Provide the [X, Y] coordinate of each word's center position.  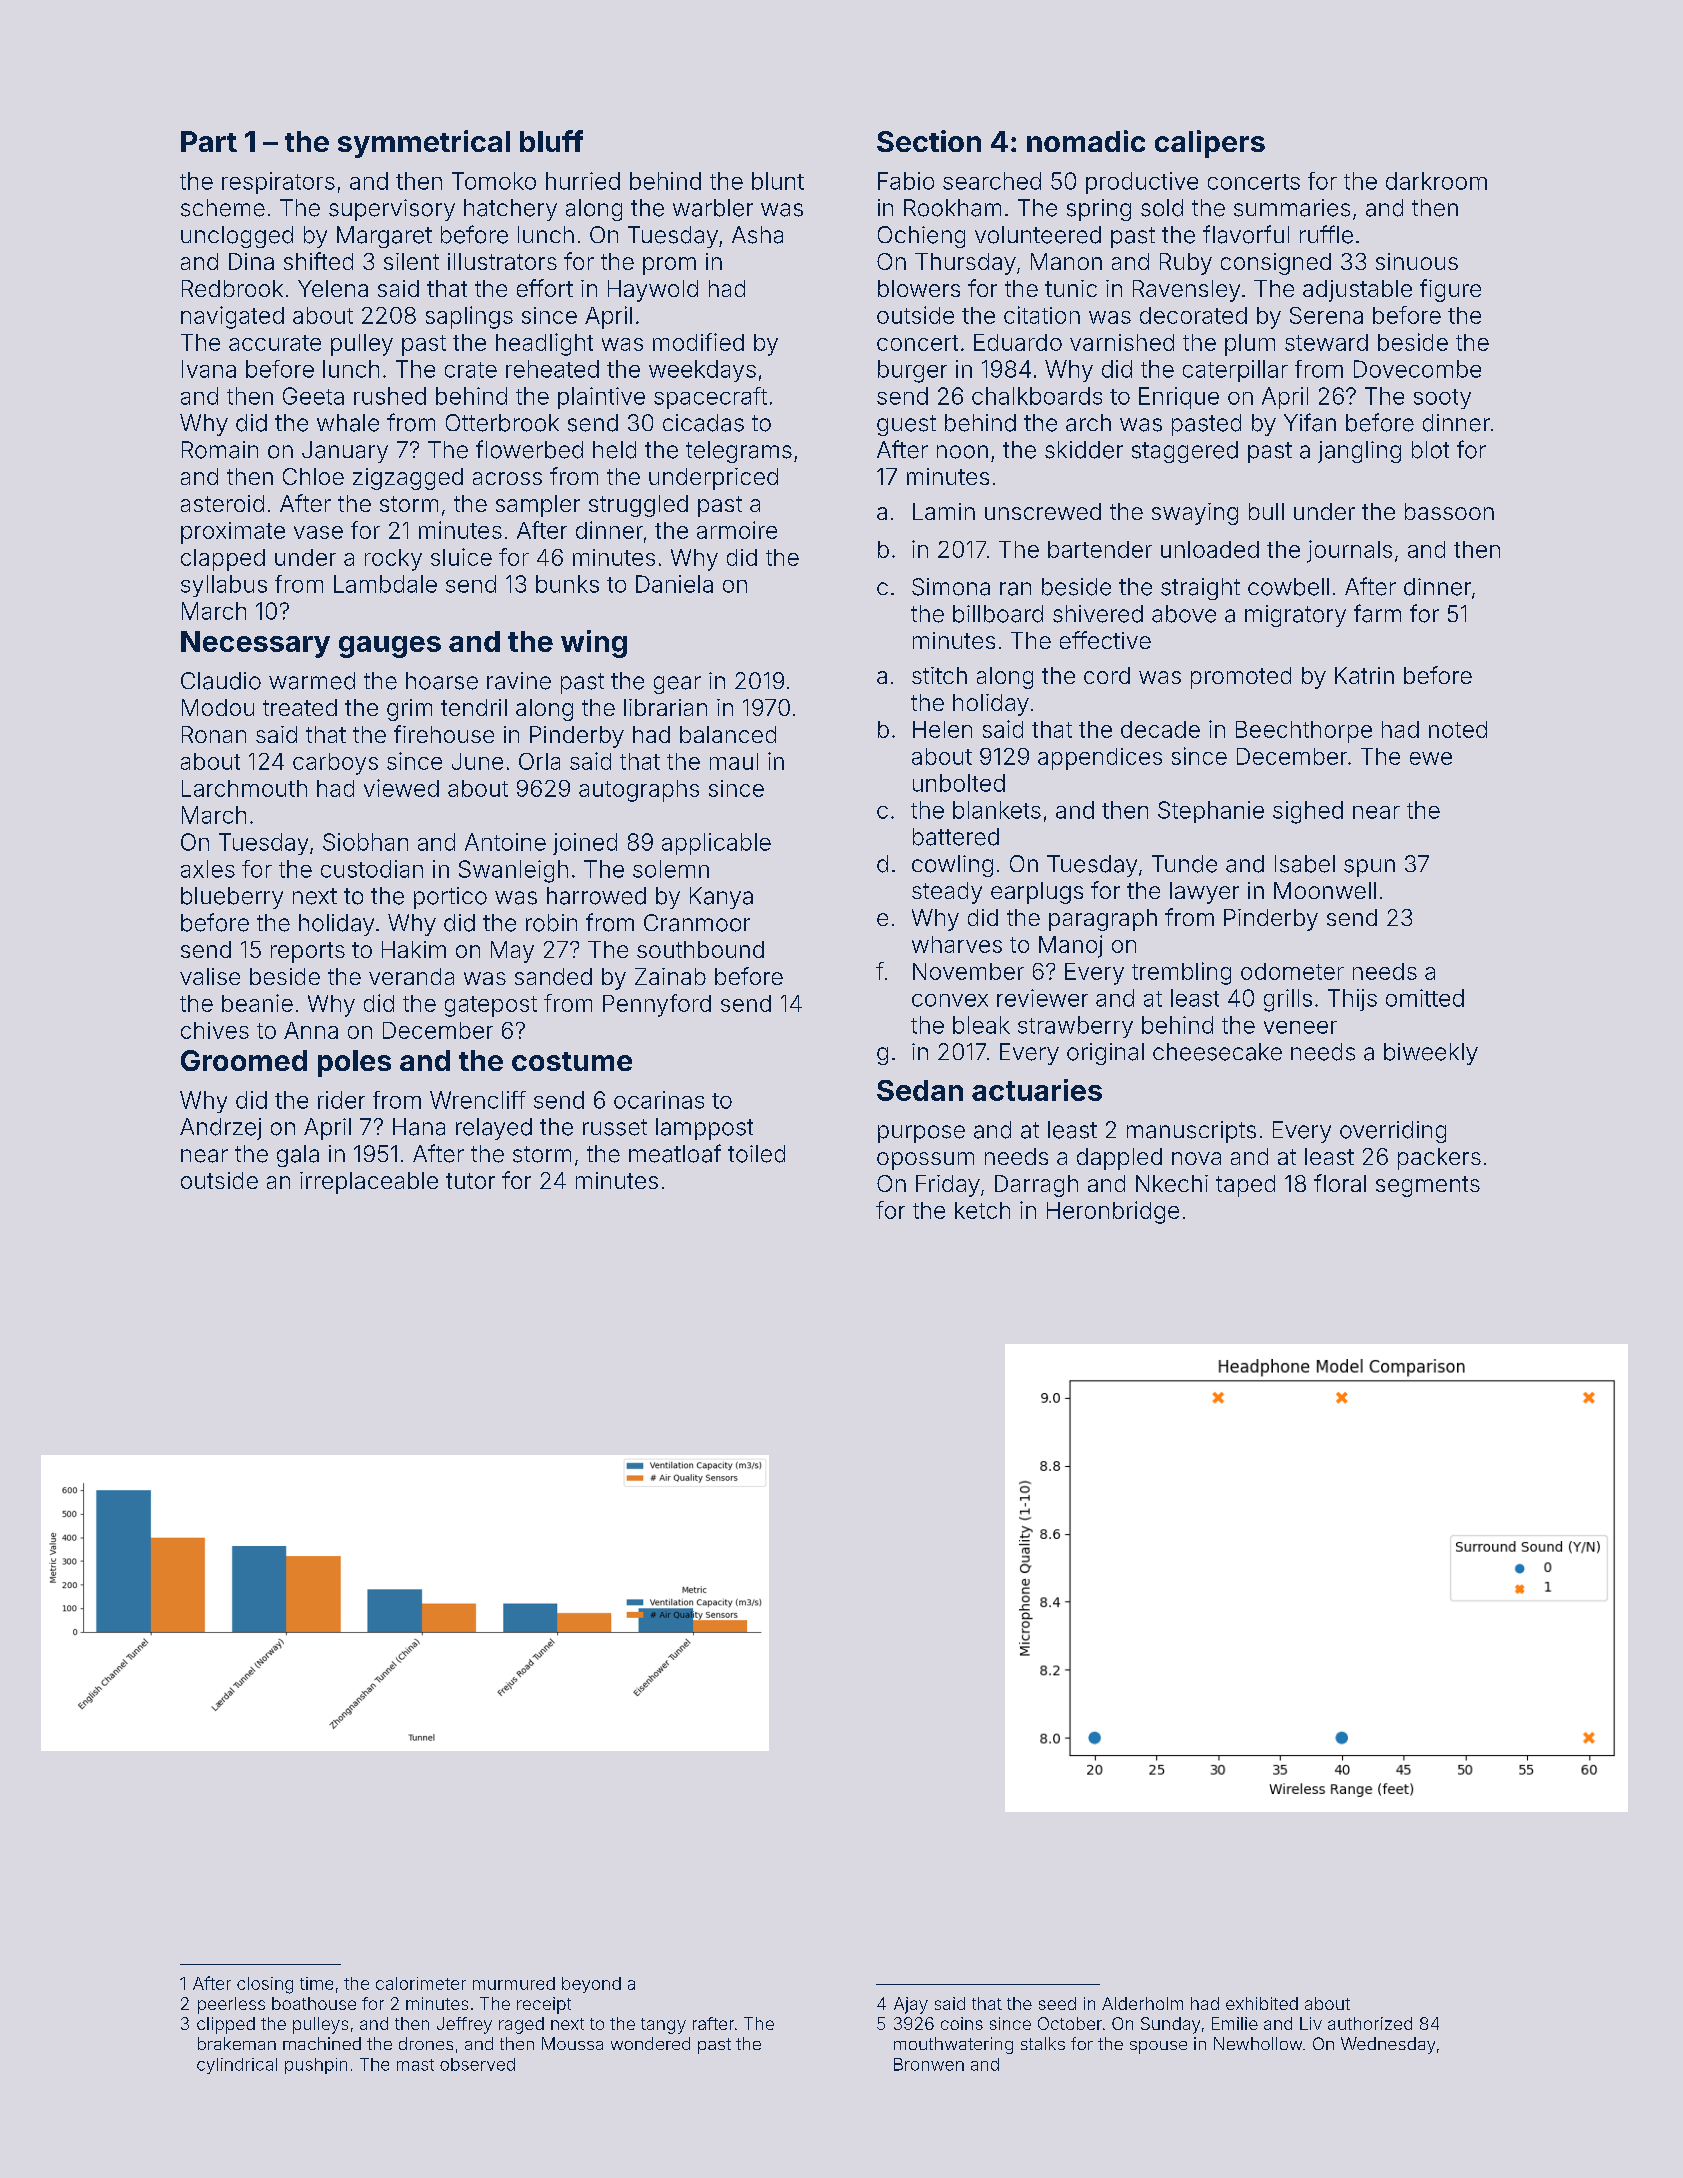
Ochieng [921, 237]
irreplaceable [369, 1183]
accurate [275, 343]
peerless [231, 2005]
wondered [650, 2043]
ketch [982, 1210]
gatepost [491, 1006]
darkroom [1436, 181]
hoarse [442, 681]
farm [1377, 613]
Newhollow [1258, 2043]
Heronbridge [1113, 1212]
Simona [951, 587]
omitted [1425, 998]
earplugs [1037, 893]
